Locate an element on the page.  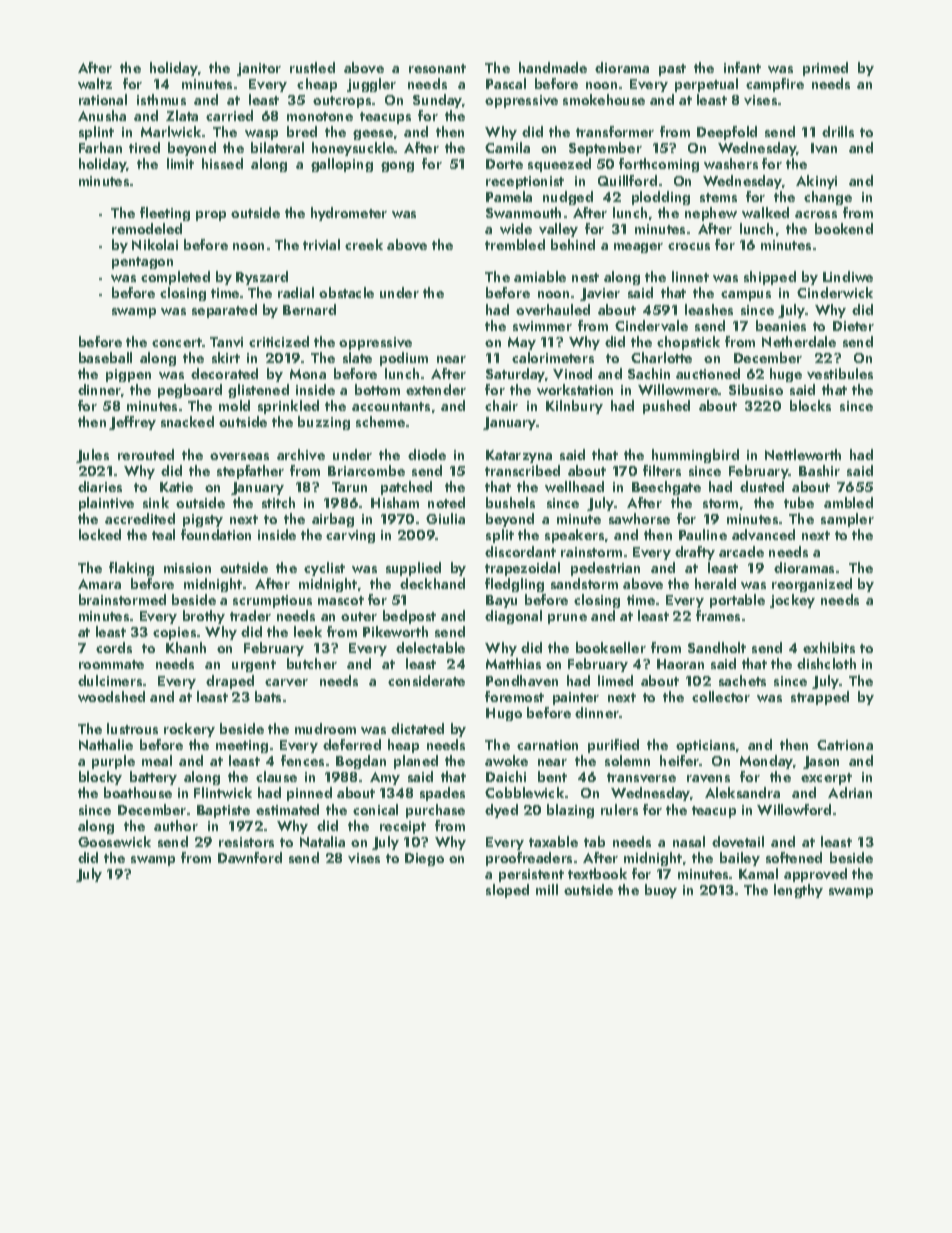
janitor is located at coordinates (259, 69).
